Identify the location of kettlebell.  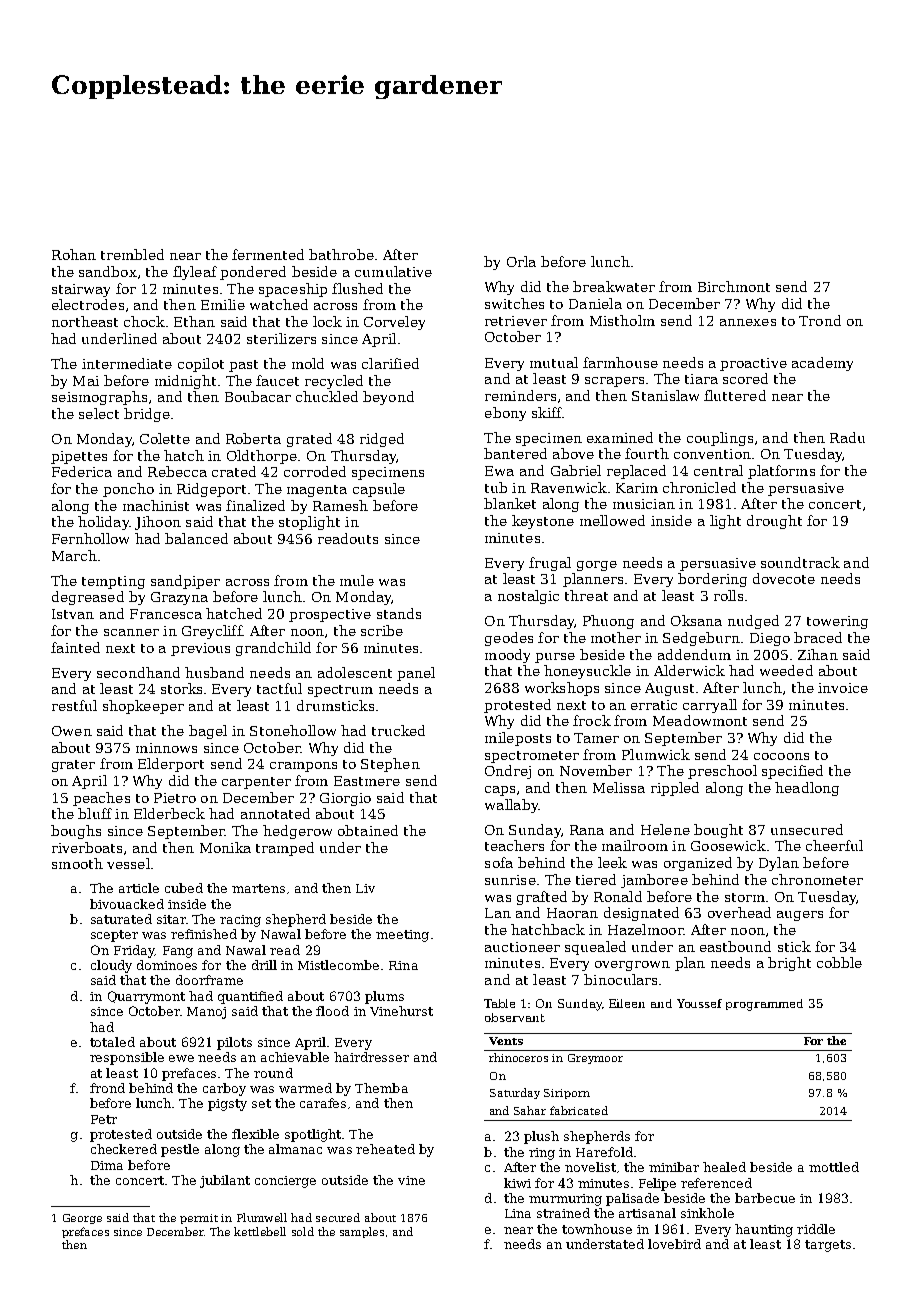
(260, 1231).
